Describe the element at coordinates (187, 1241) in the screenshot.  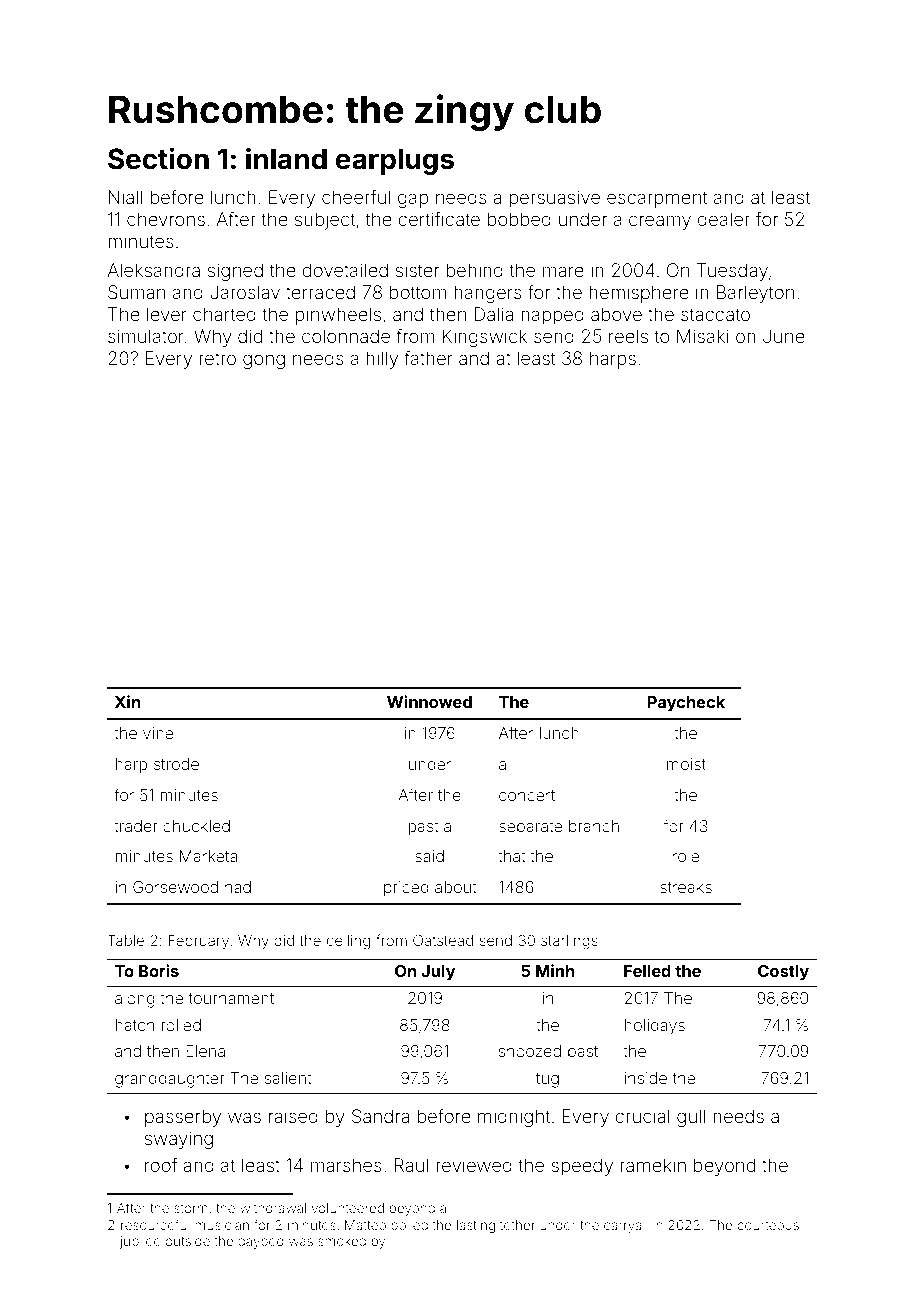
I see `outside` at that location.
